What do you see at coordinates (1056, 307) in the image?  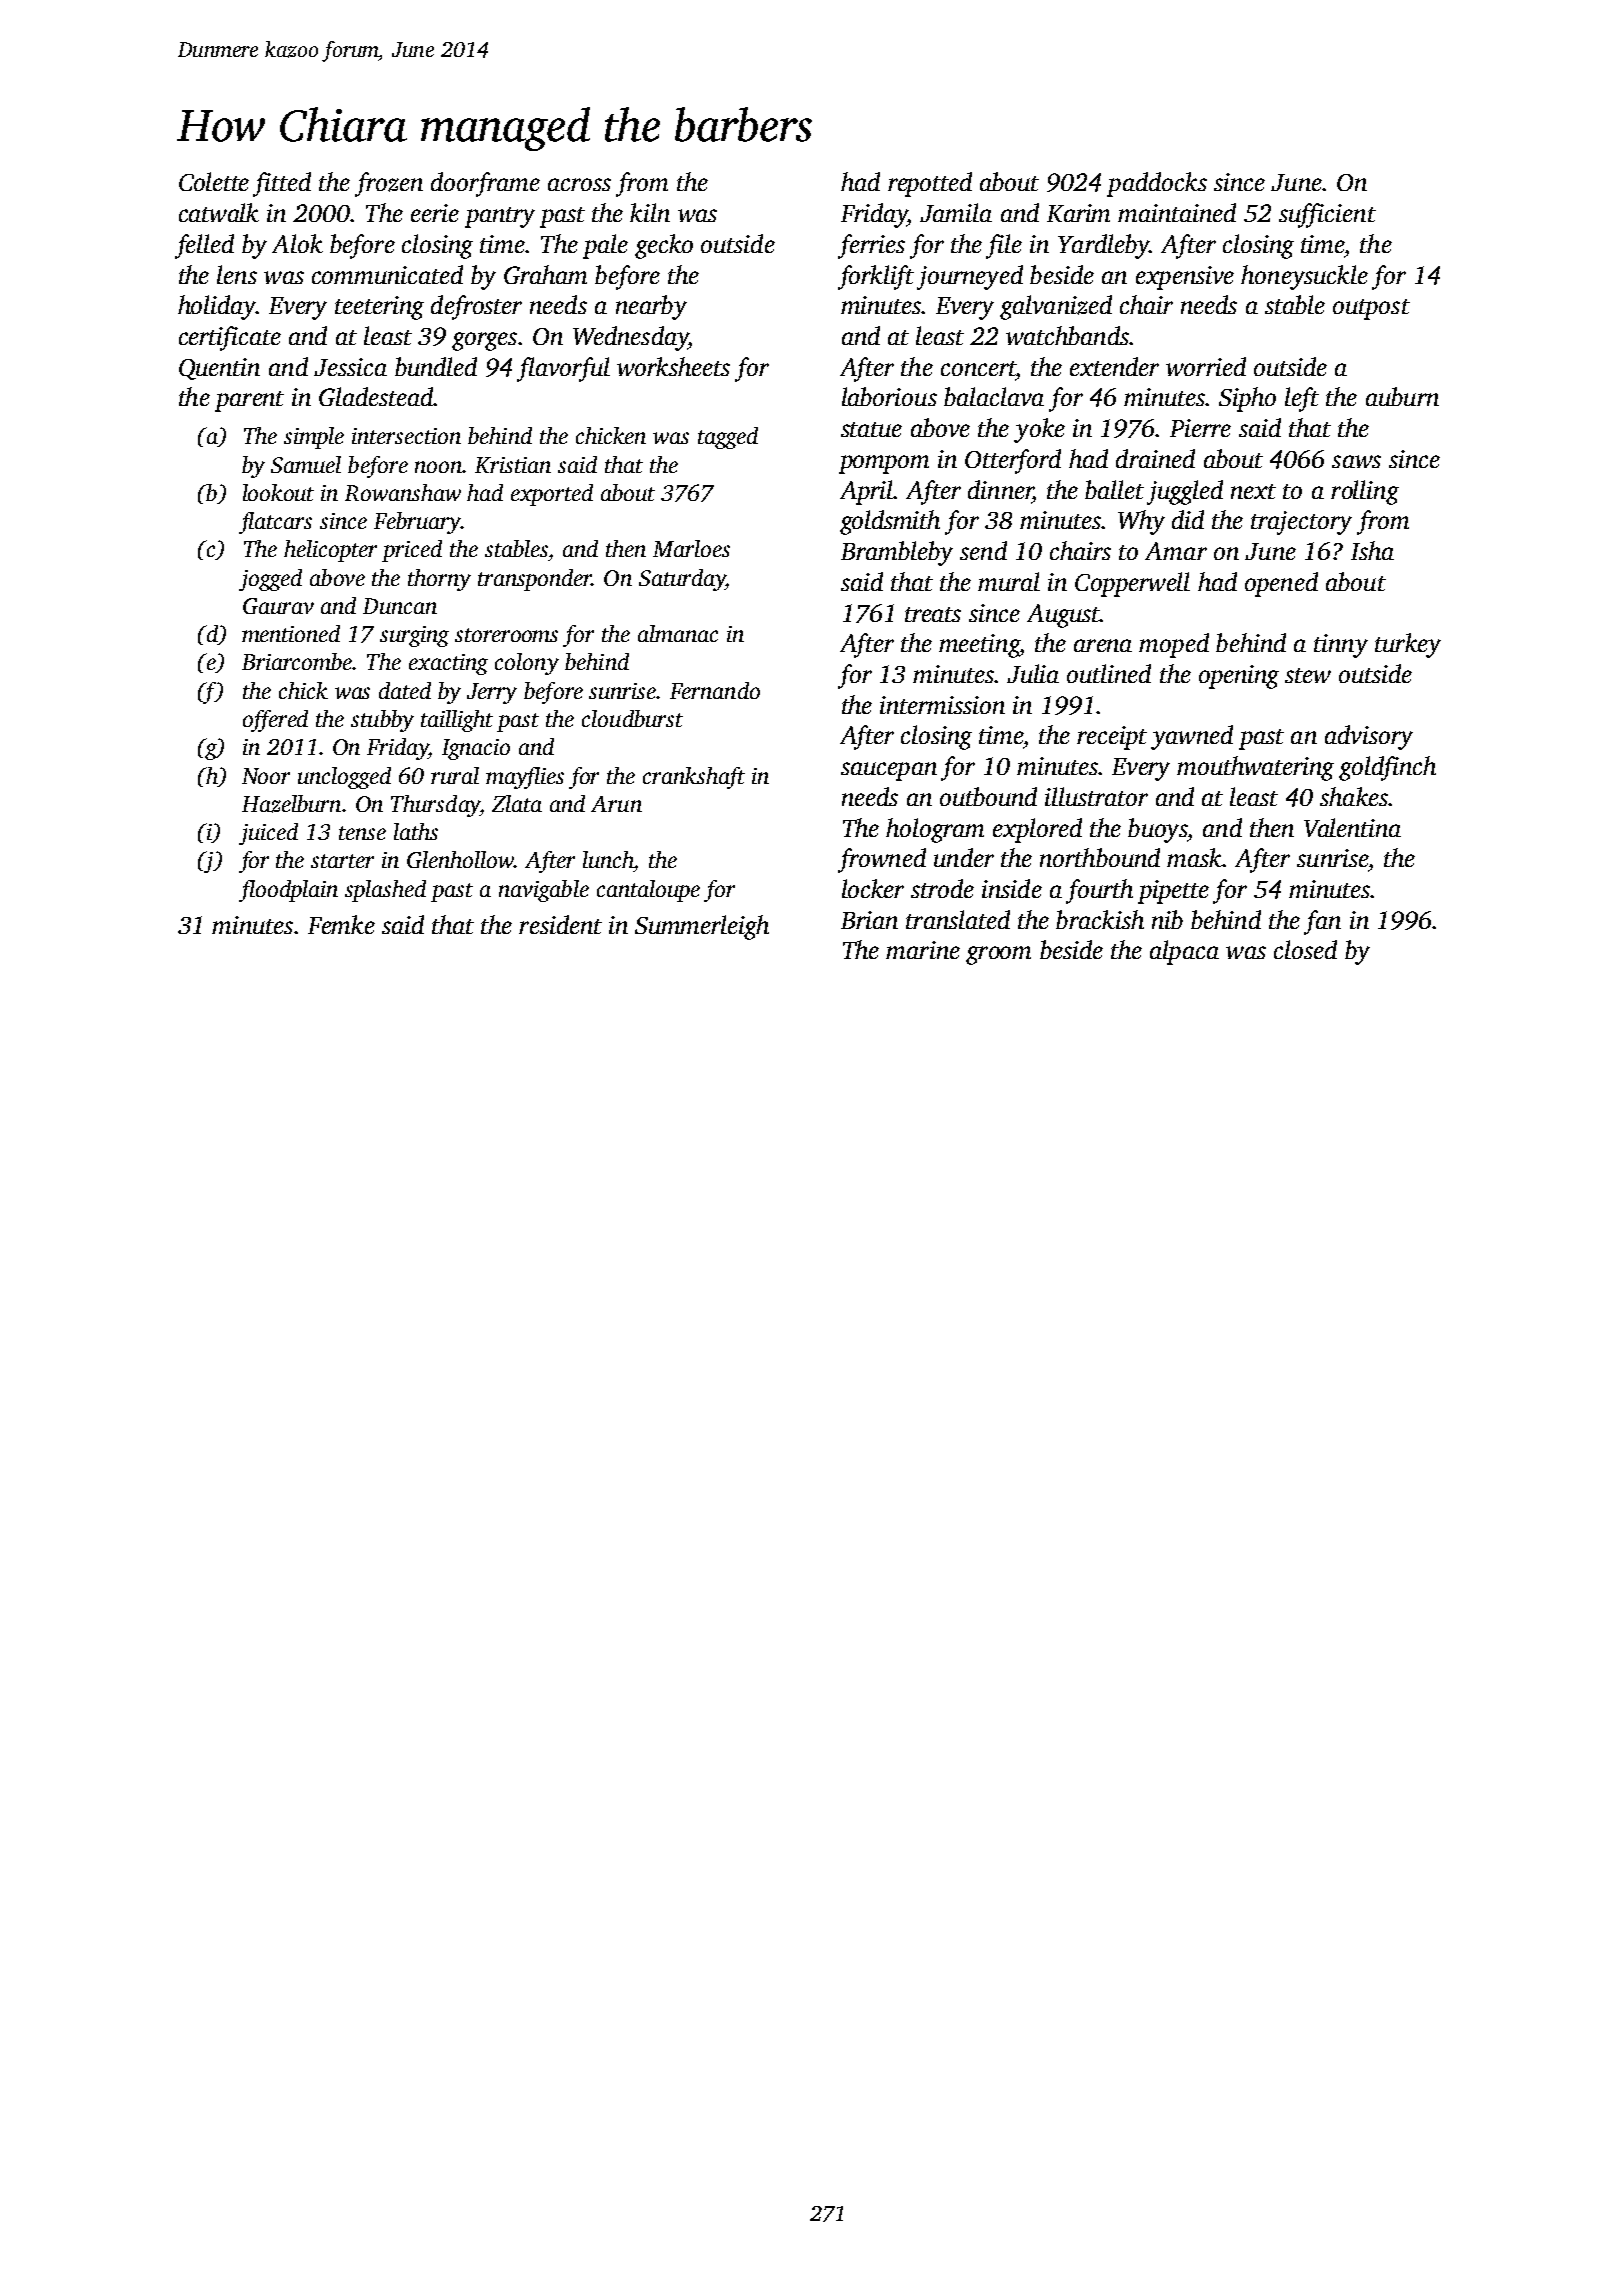 I see `galvanized` at bounding box center [1056, 307].
